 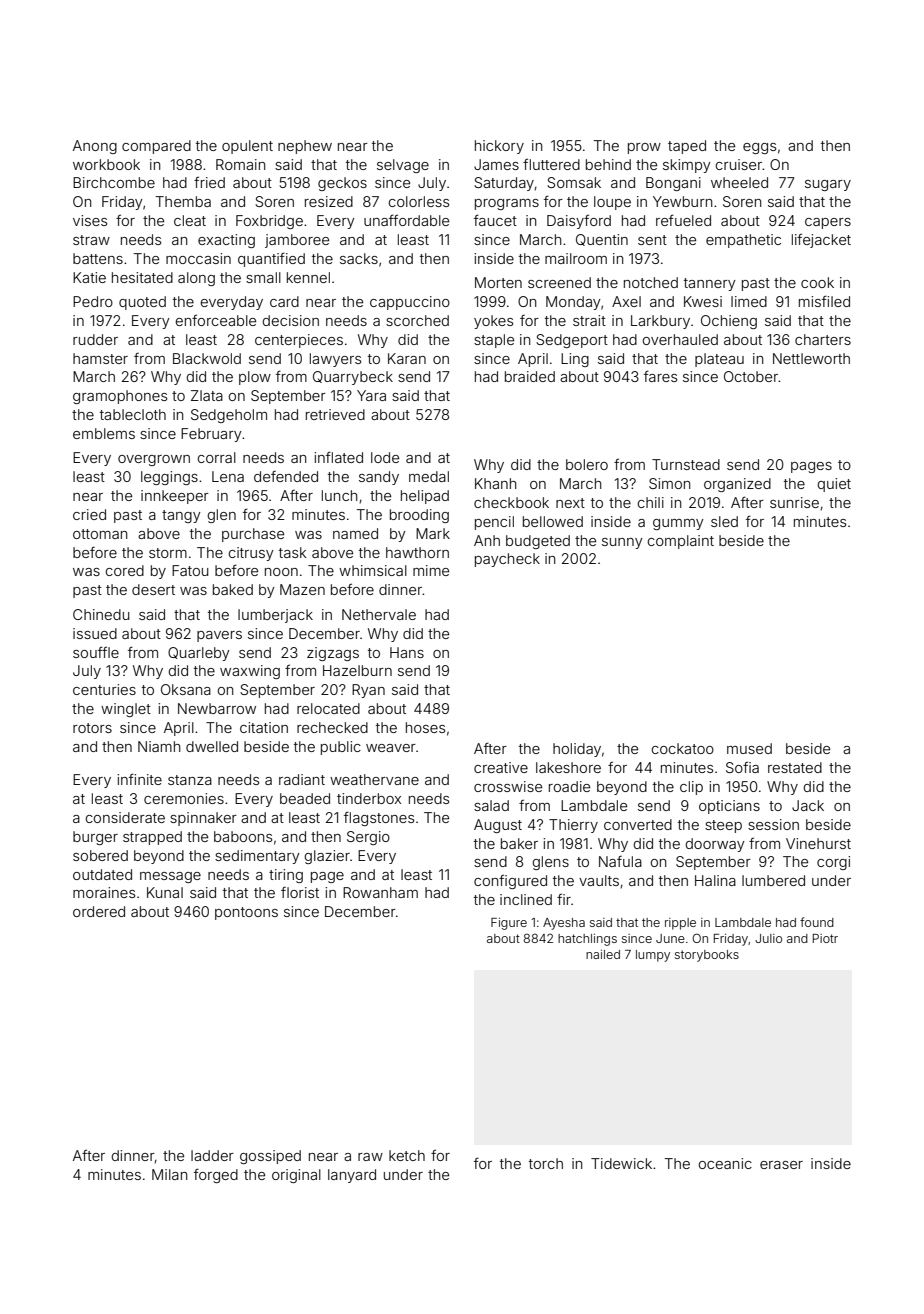 I want to click on storybooks, so click(x=707, y=956).
